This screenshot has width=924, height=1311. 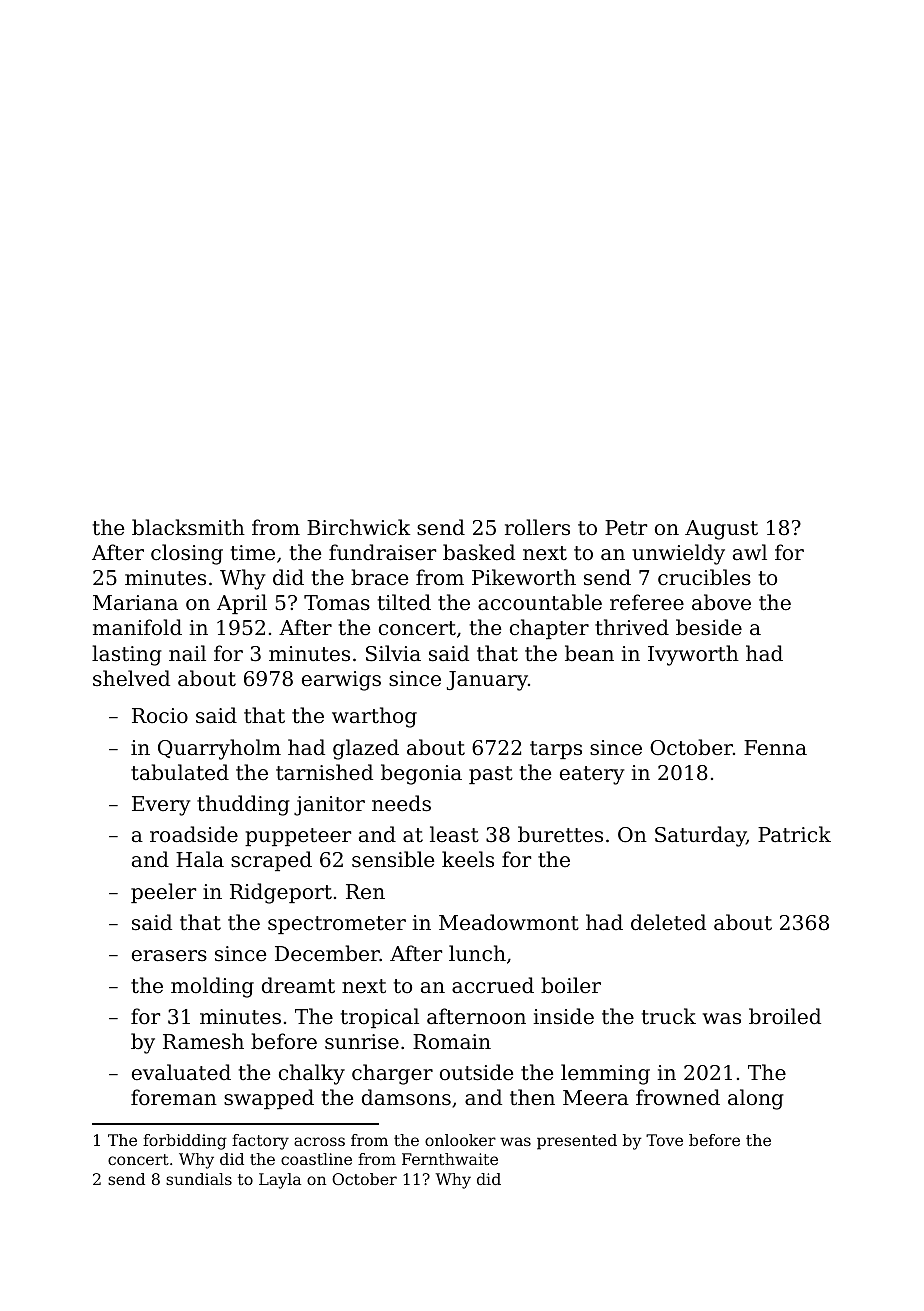 I want to click on thrived, so click(x=632, y=627).
